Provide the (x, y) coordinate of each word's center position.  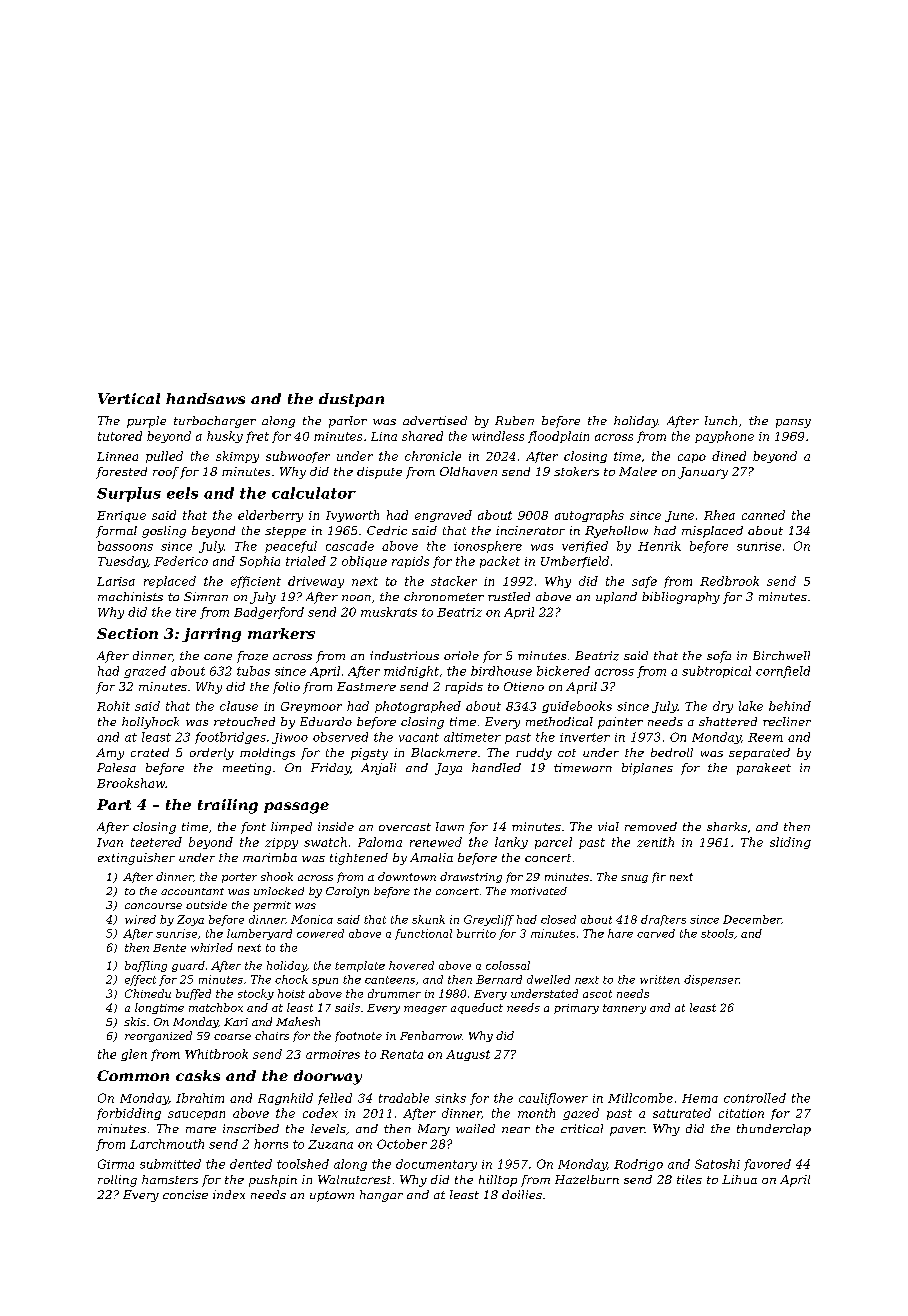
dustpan (351, 400)
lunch (721, 420)
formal (116, 532)
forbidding (129, 1114)
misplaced (712, 532)
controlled (755, 1098)
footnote (358, 1036)
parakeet (764, 769)
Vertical (129, 398)
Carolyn (347, 892)
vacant (419, 737)
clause (239, 706)
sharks (727, 826)
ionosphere (488, 547)
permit (272, 906)
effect (140, 980)
